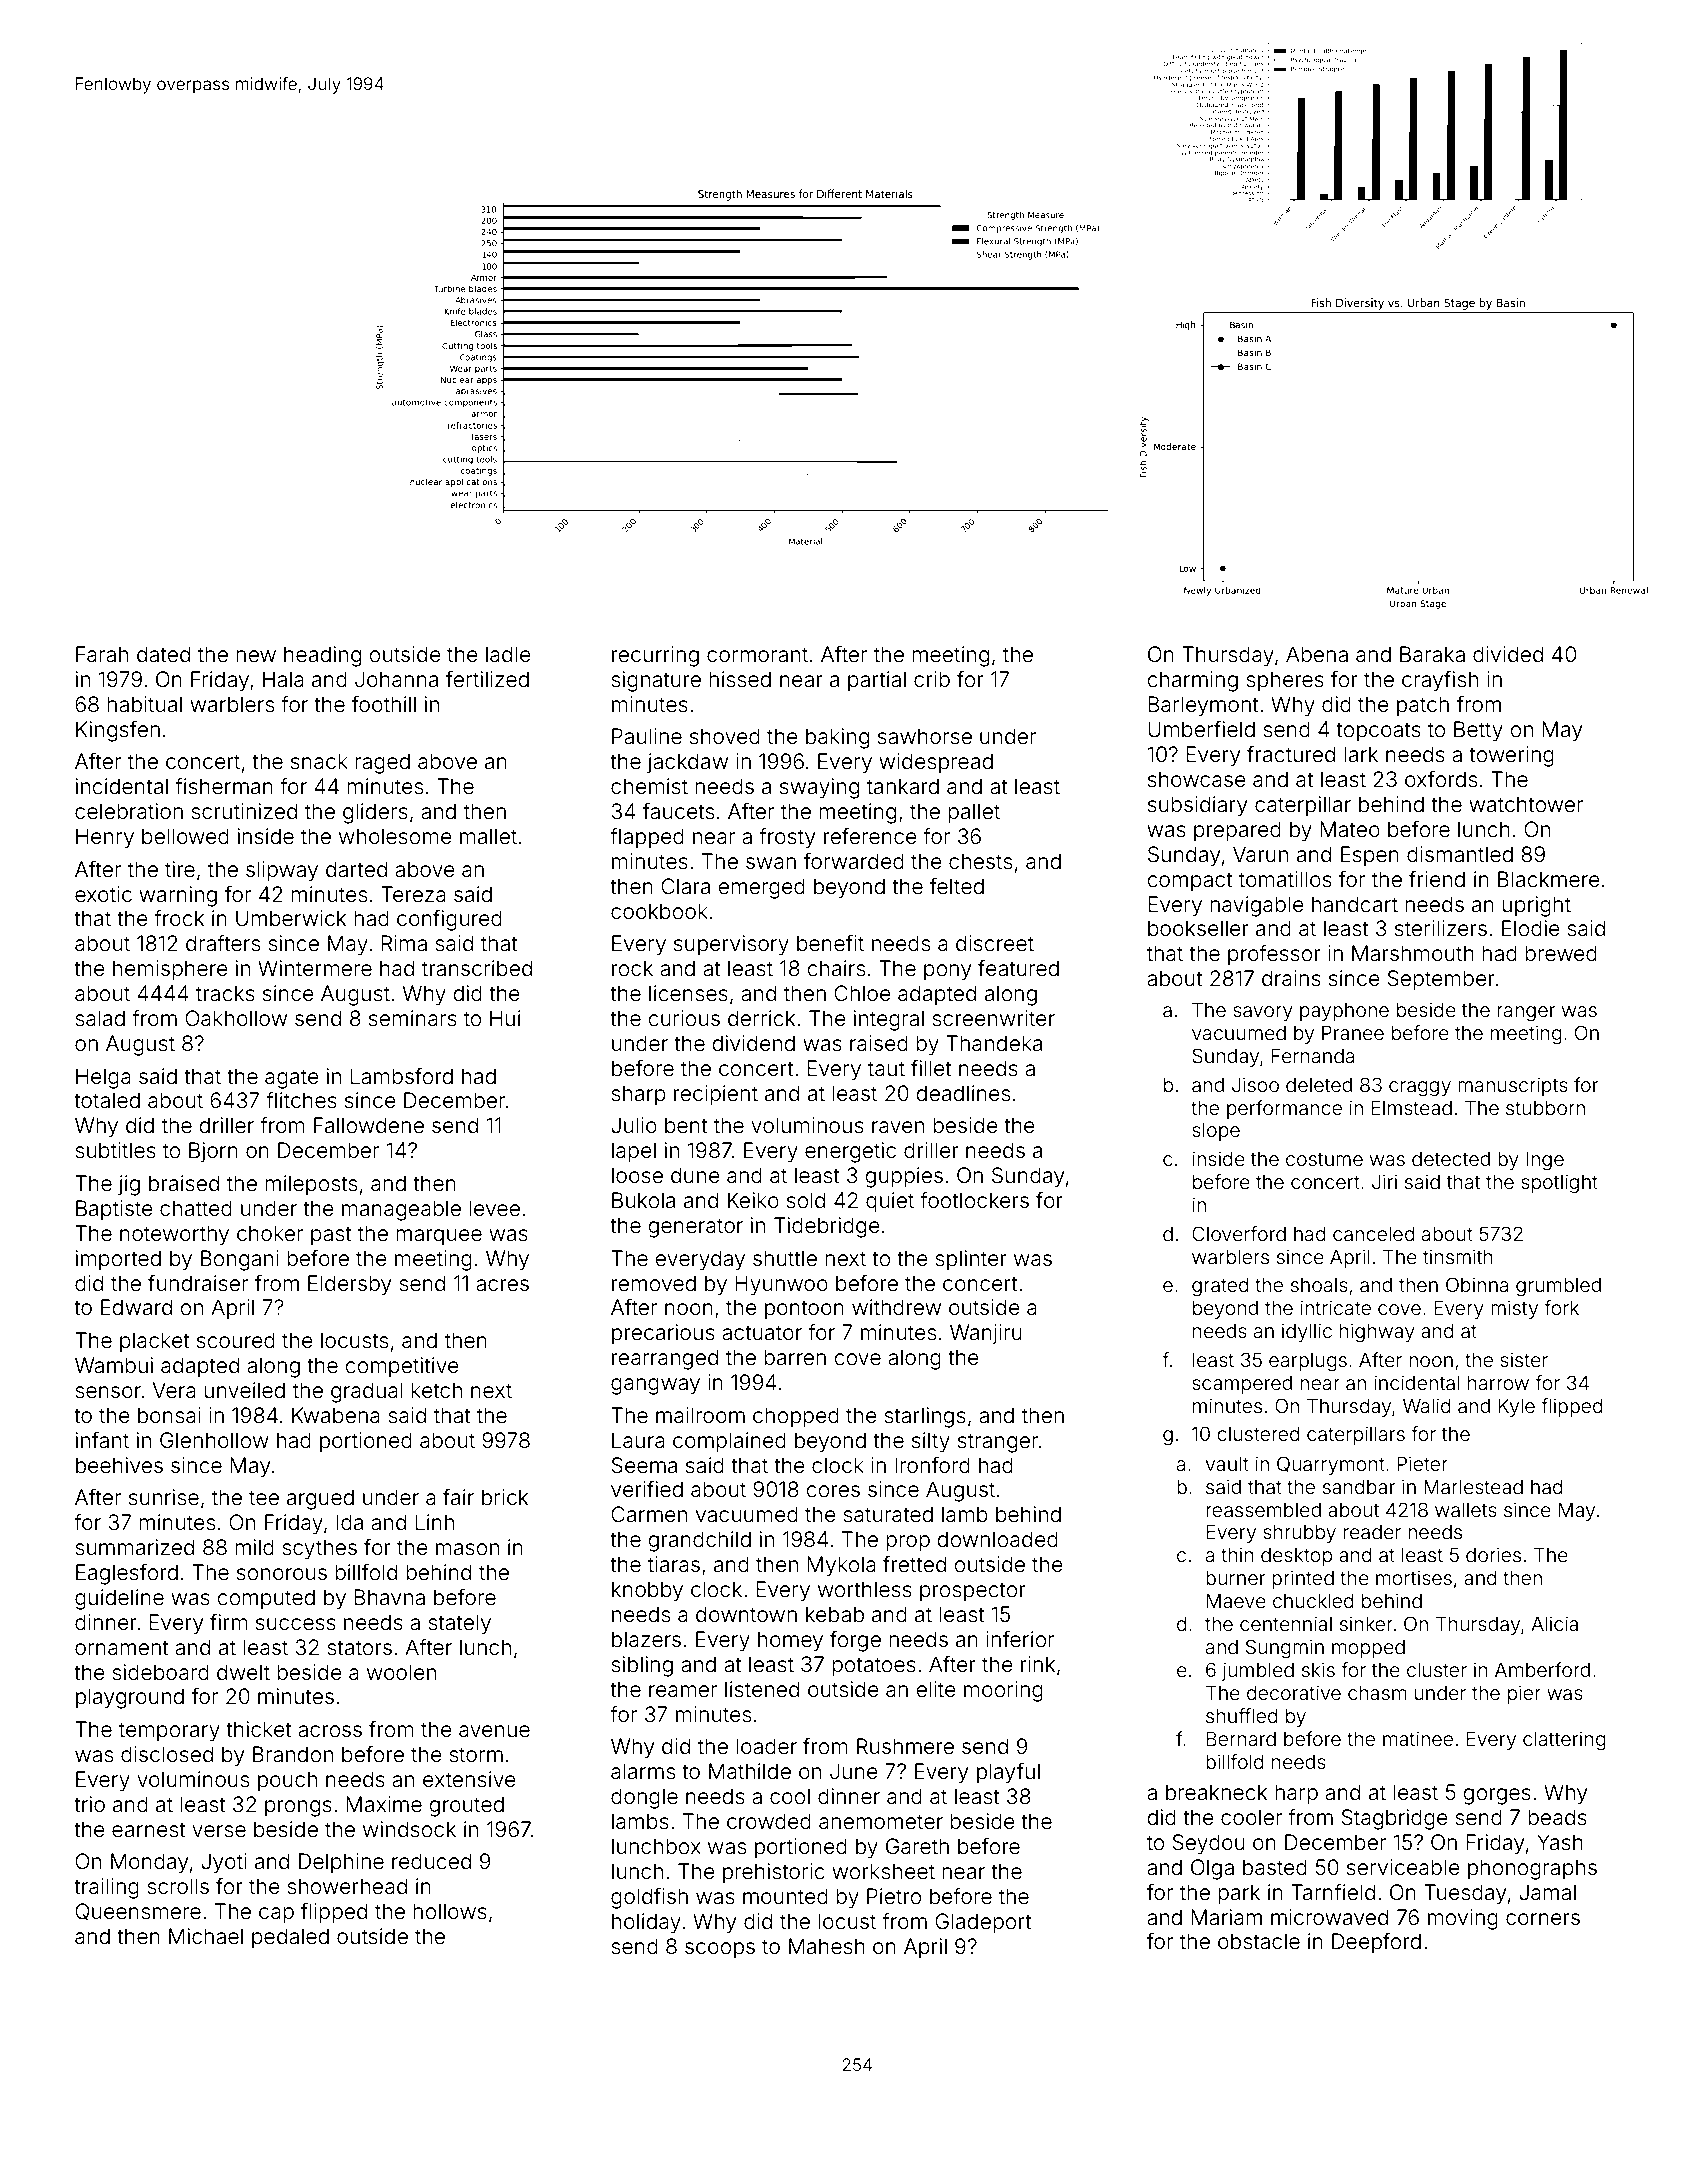 The image size is (1683, 2178). I want to click on cormorant, so click(757, 655).
